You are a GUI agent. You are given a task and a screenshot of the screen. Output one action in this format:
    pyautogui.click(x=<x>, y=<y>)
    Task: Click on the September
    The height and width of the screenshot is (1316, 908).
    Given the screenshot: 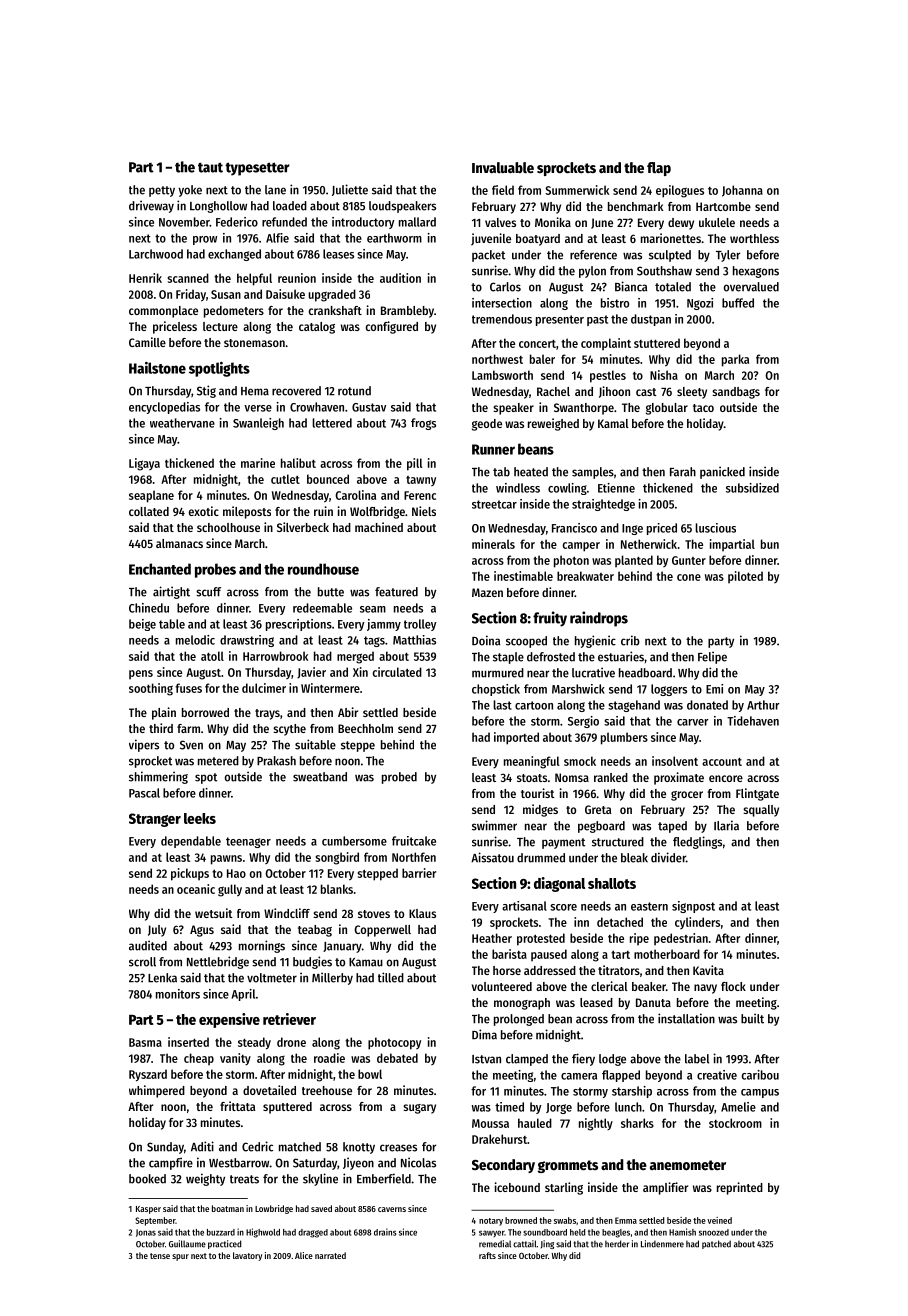 What is the action you would take?
    pyautogui.click(x=155, y=1221)
